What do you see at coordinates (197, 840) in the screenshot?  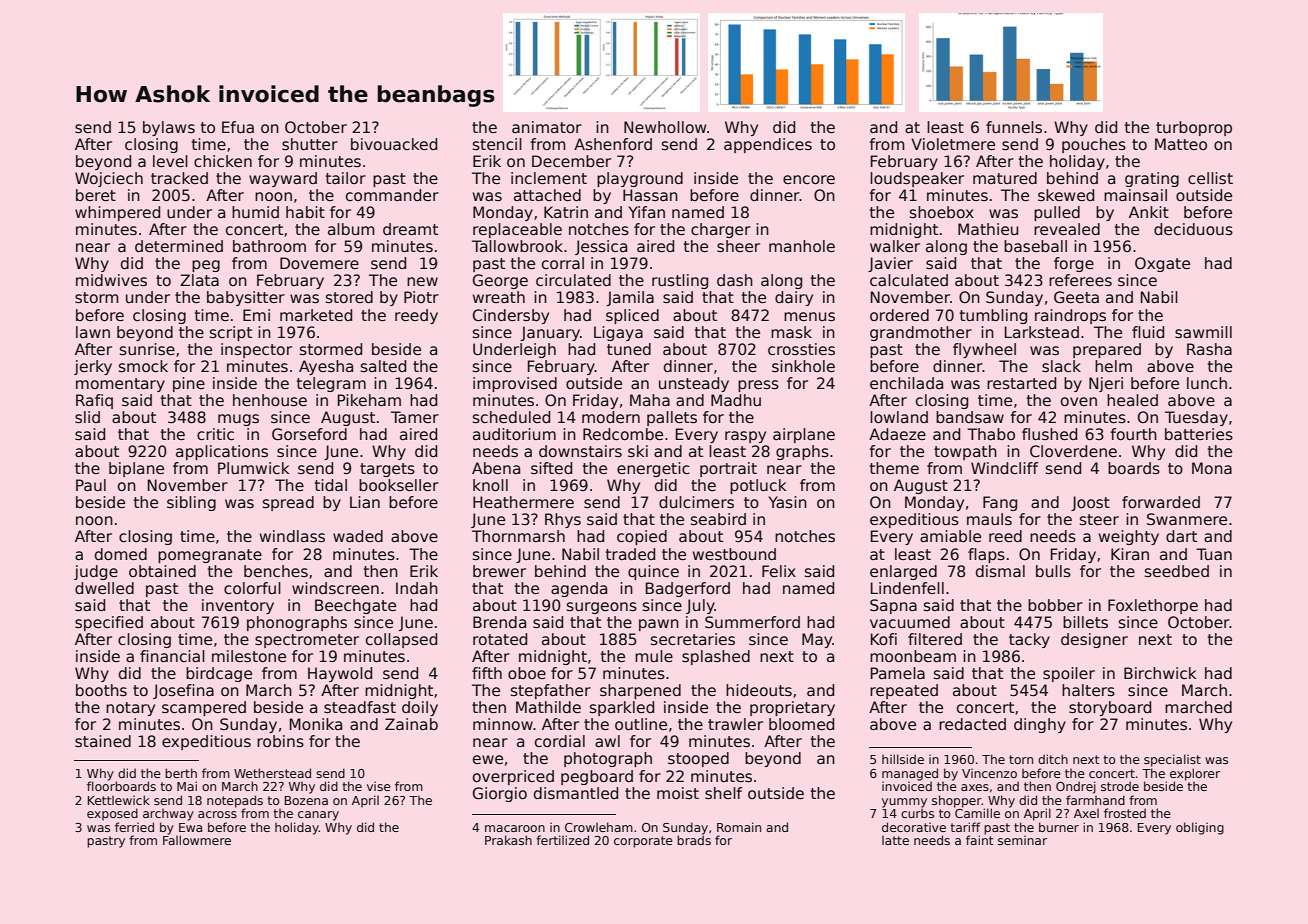 I see `Fallowmere` at bounding box center [197, 840].
